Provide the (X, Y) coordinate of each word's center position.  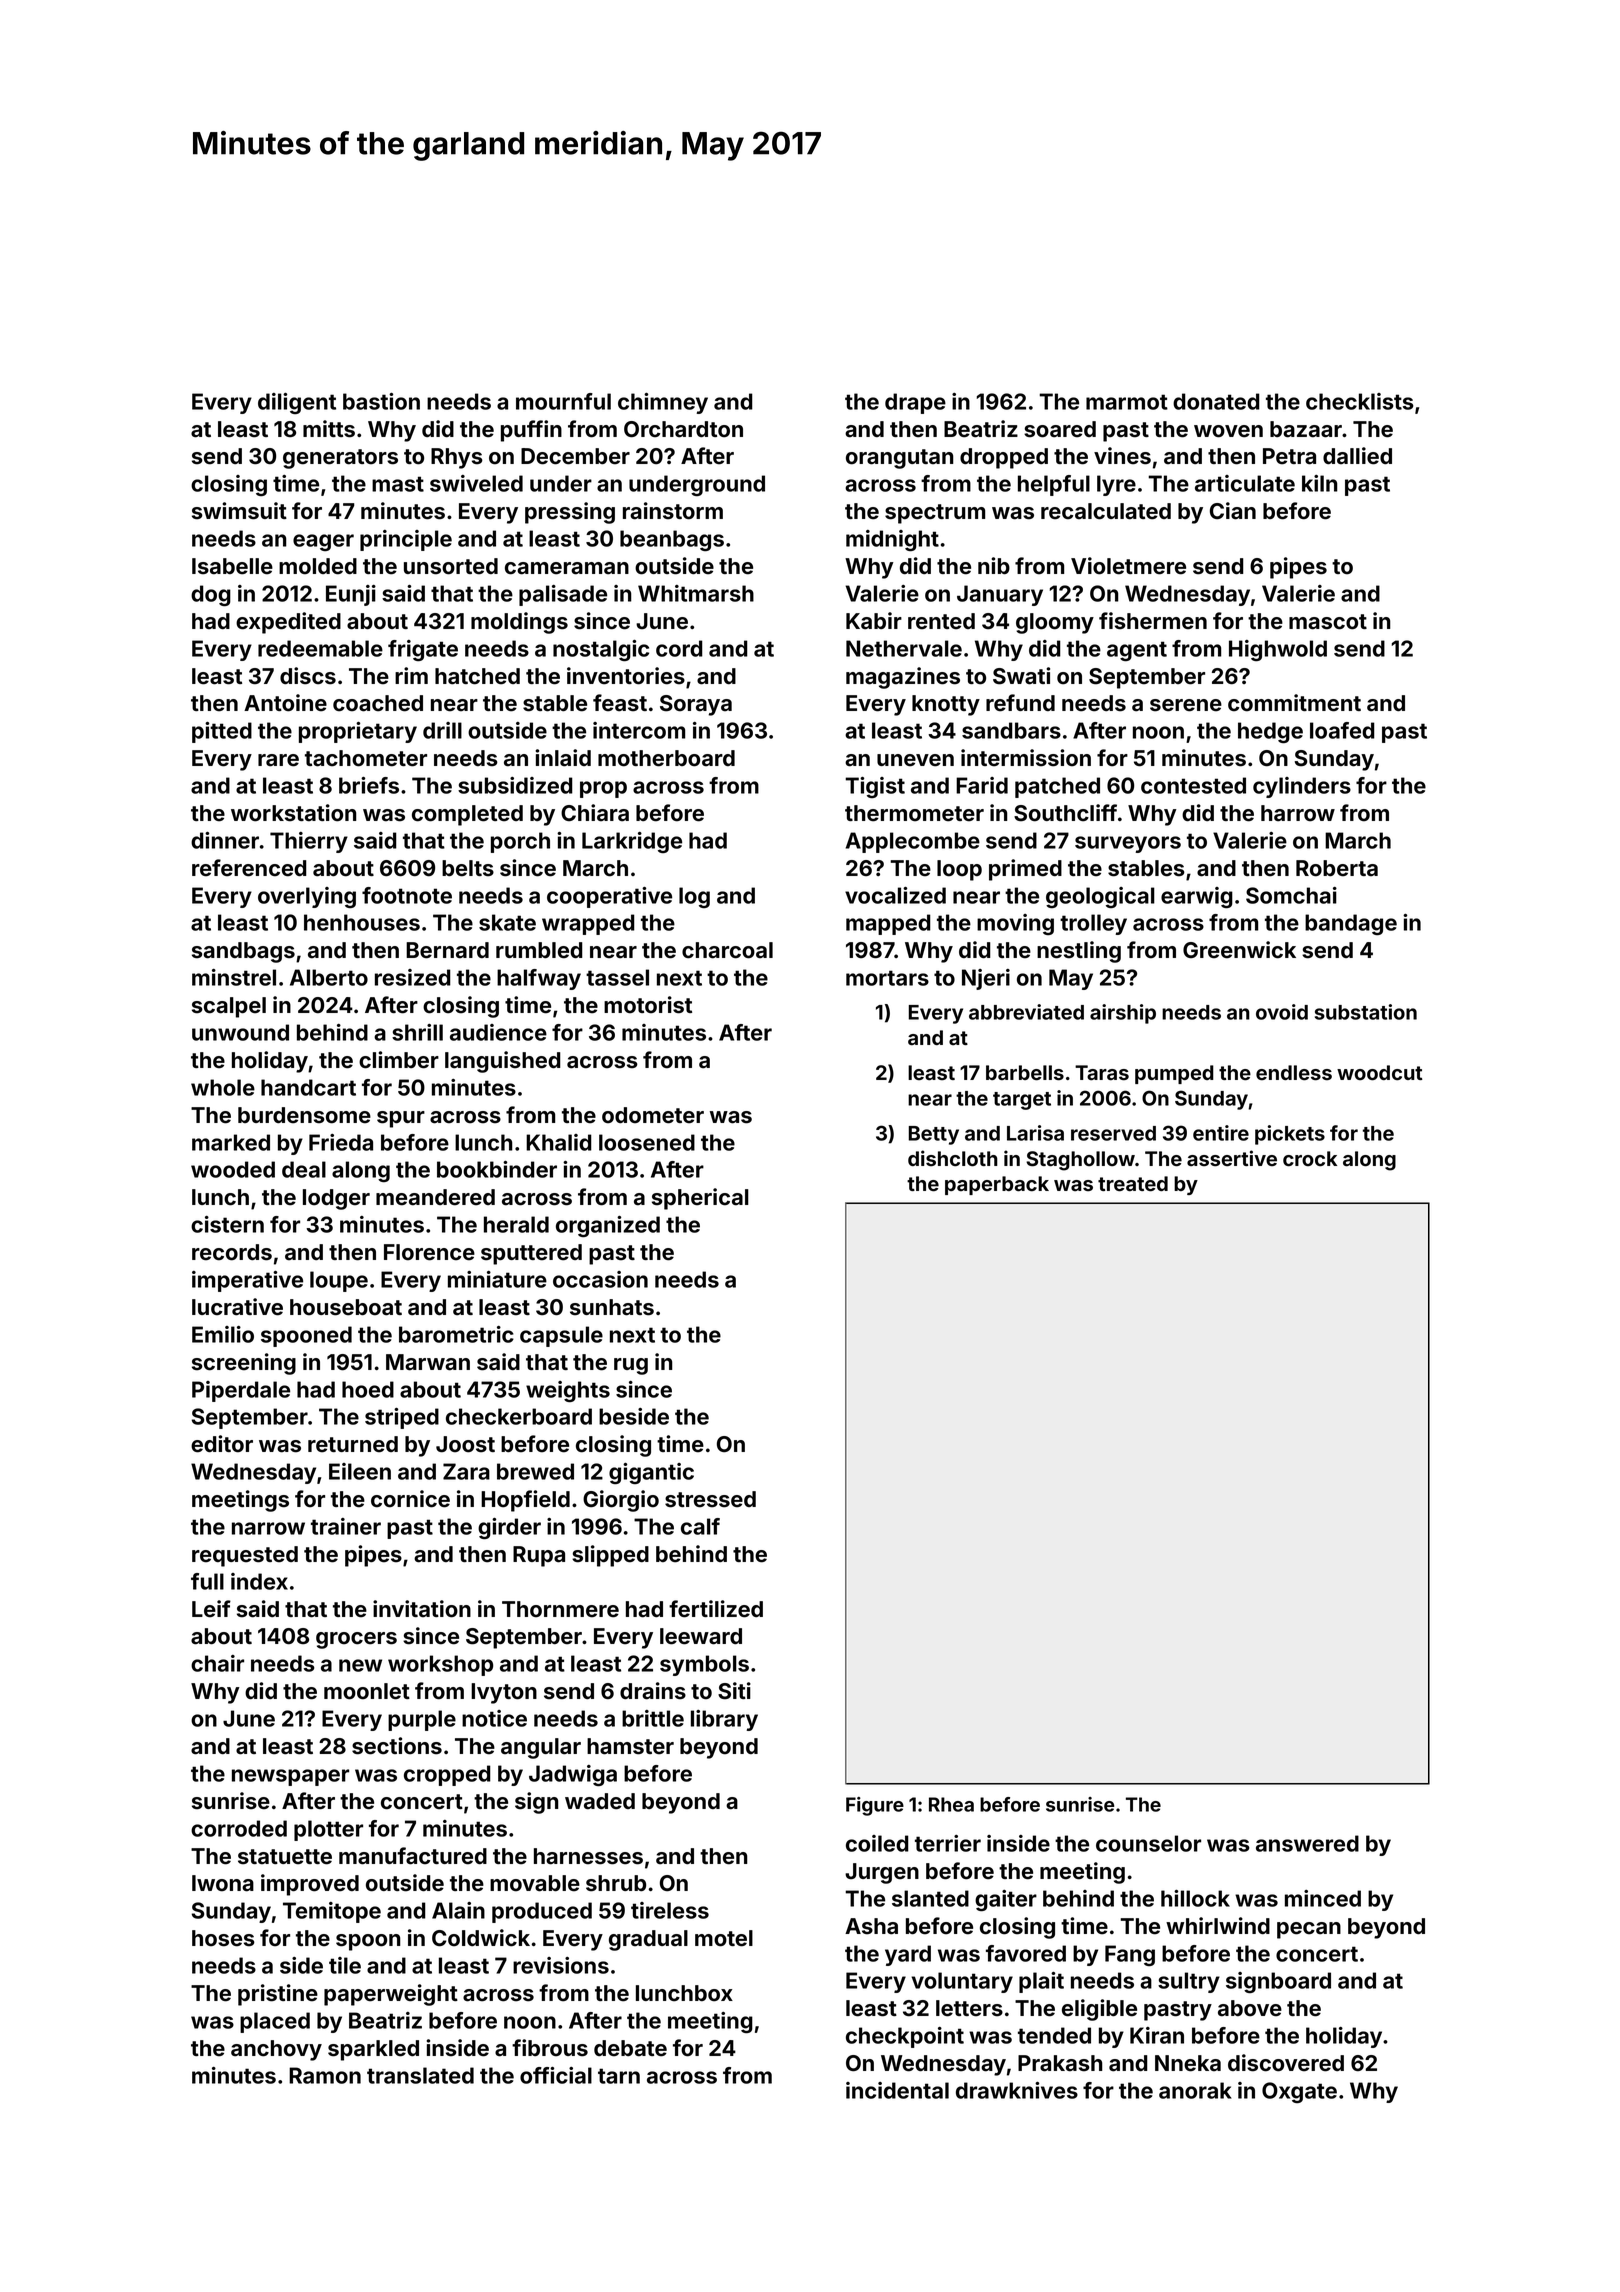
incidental (897, 2090)
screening (244, 1364)
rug (631, 1366)
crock (1310, 1159)
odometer (653, 1115)
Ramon (325, 2075)
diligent (297, 403)
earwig (1197, 897)
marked (231, 1142)
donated (1216, 401)
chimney (663, 403)
